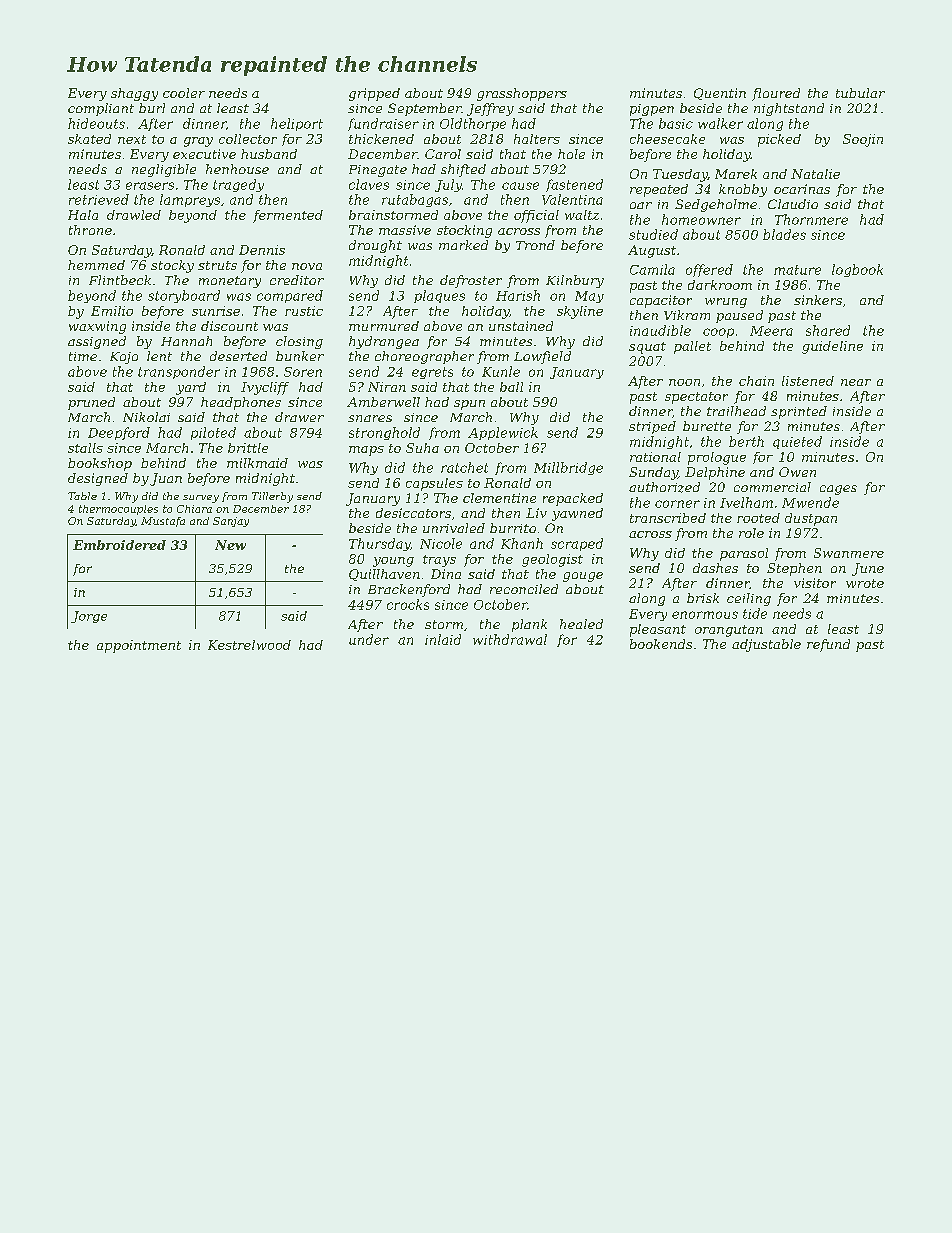  What do you see at coordinates (89, 617) in the page?
I see `Jorge` at bounding box center [89, 617].
